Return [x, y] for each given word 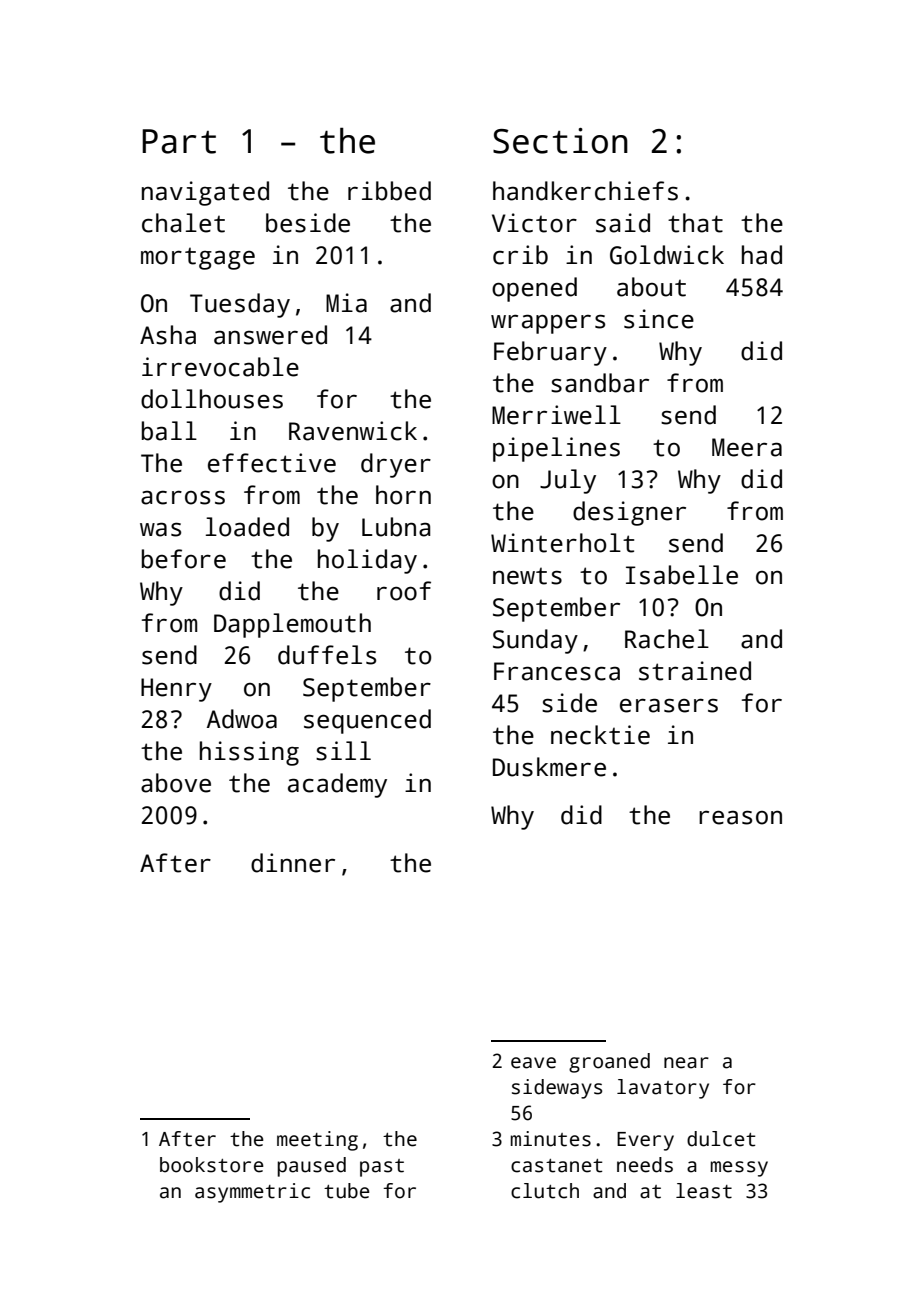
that [695, 223]
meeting [317, 1141]
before [184, 559]
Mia [346, 303]
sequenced [367, 721]
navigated [205, 193]
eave [533, 1063]
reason [740, 817]
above [176, 783]
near [686, 1063]
